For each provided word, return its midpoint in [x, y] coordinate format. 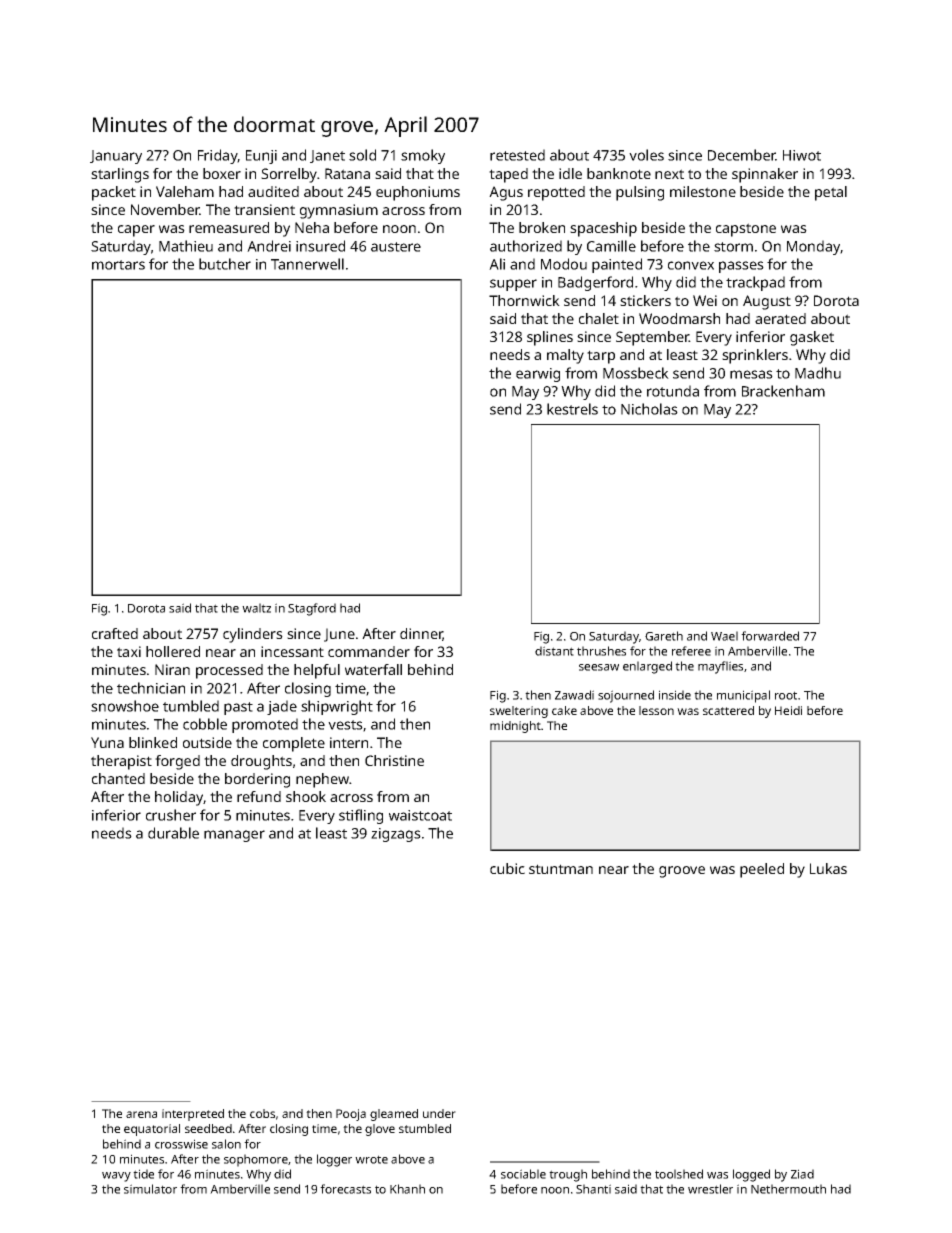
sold [362, 155]
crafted [115, 633]
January [116, 157]
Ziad [802, 1174]
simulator [150, 1189]
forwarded [770, 636]
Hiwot [802, 155]
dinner [421, 634]
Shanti [593, 1189]
